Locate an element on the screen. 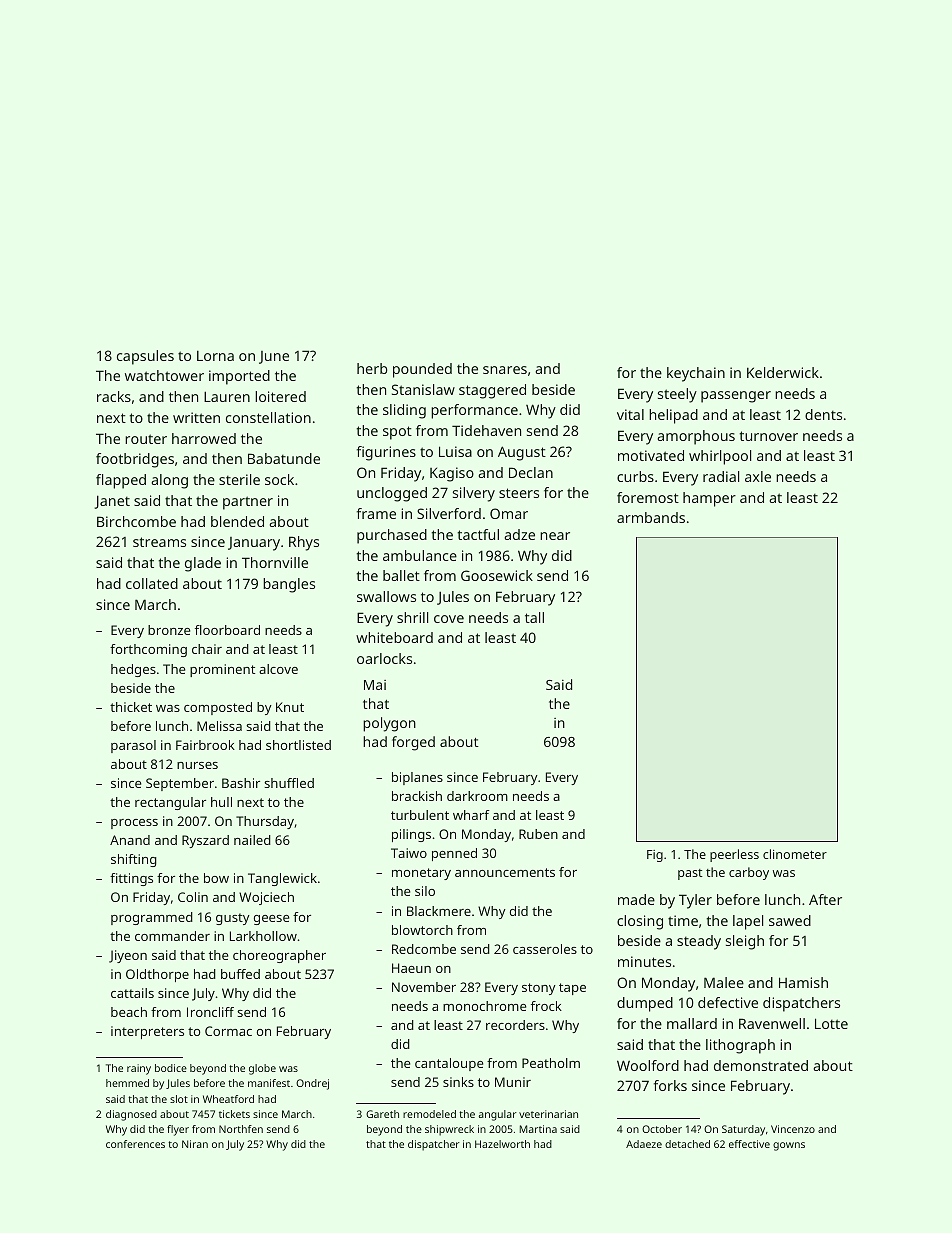  hull is located at coordinates (221, 802).
